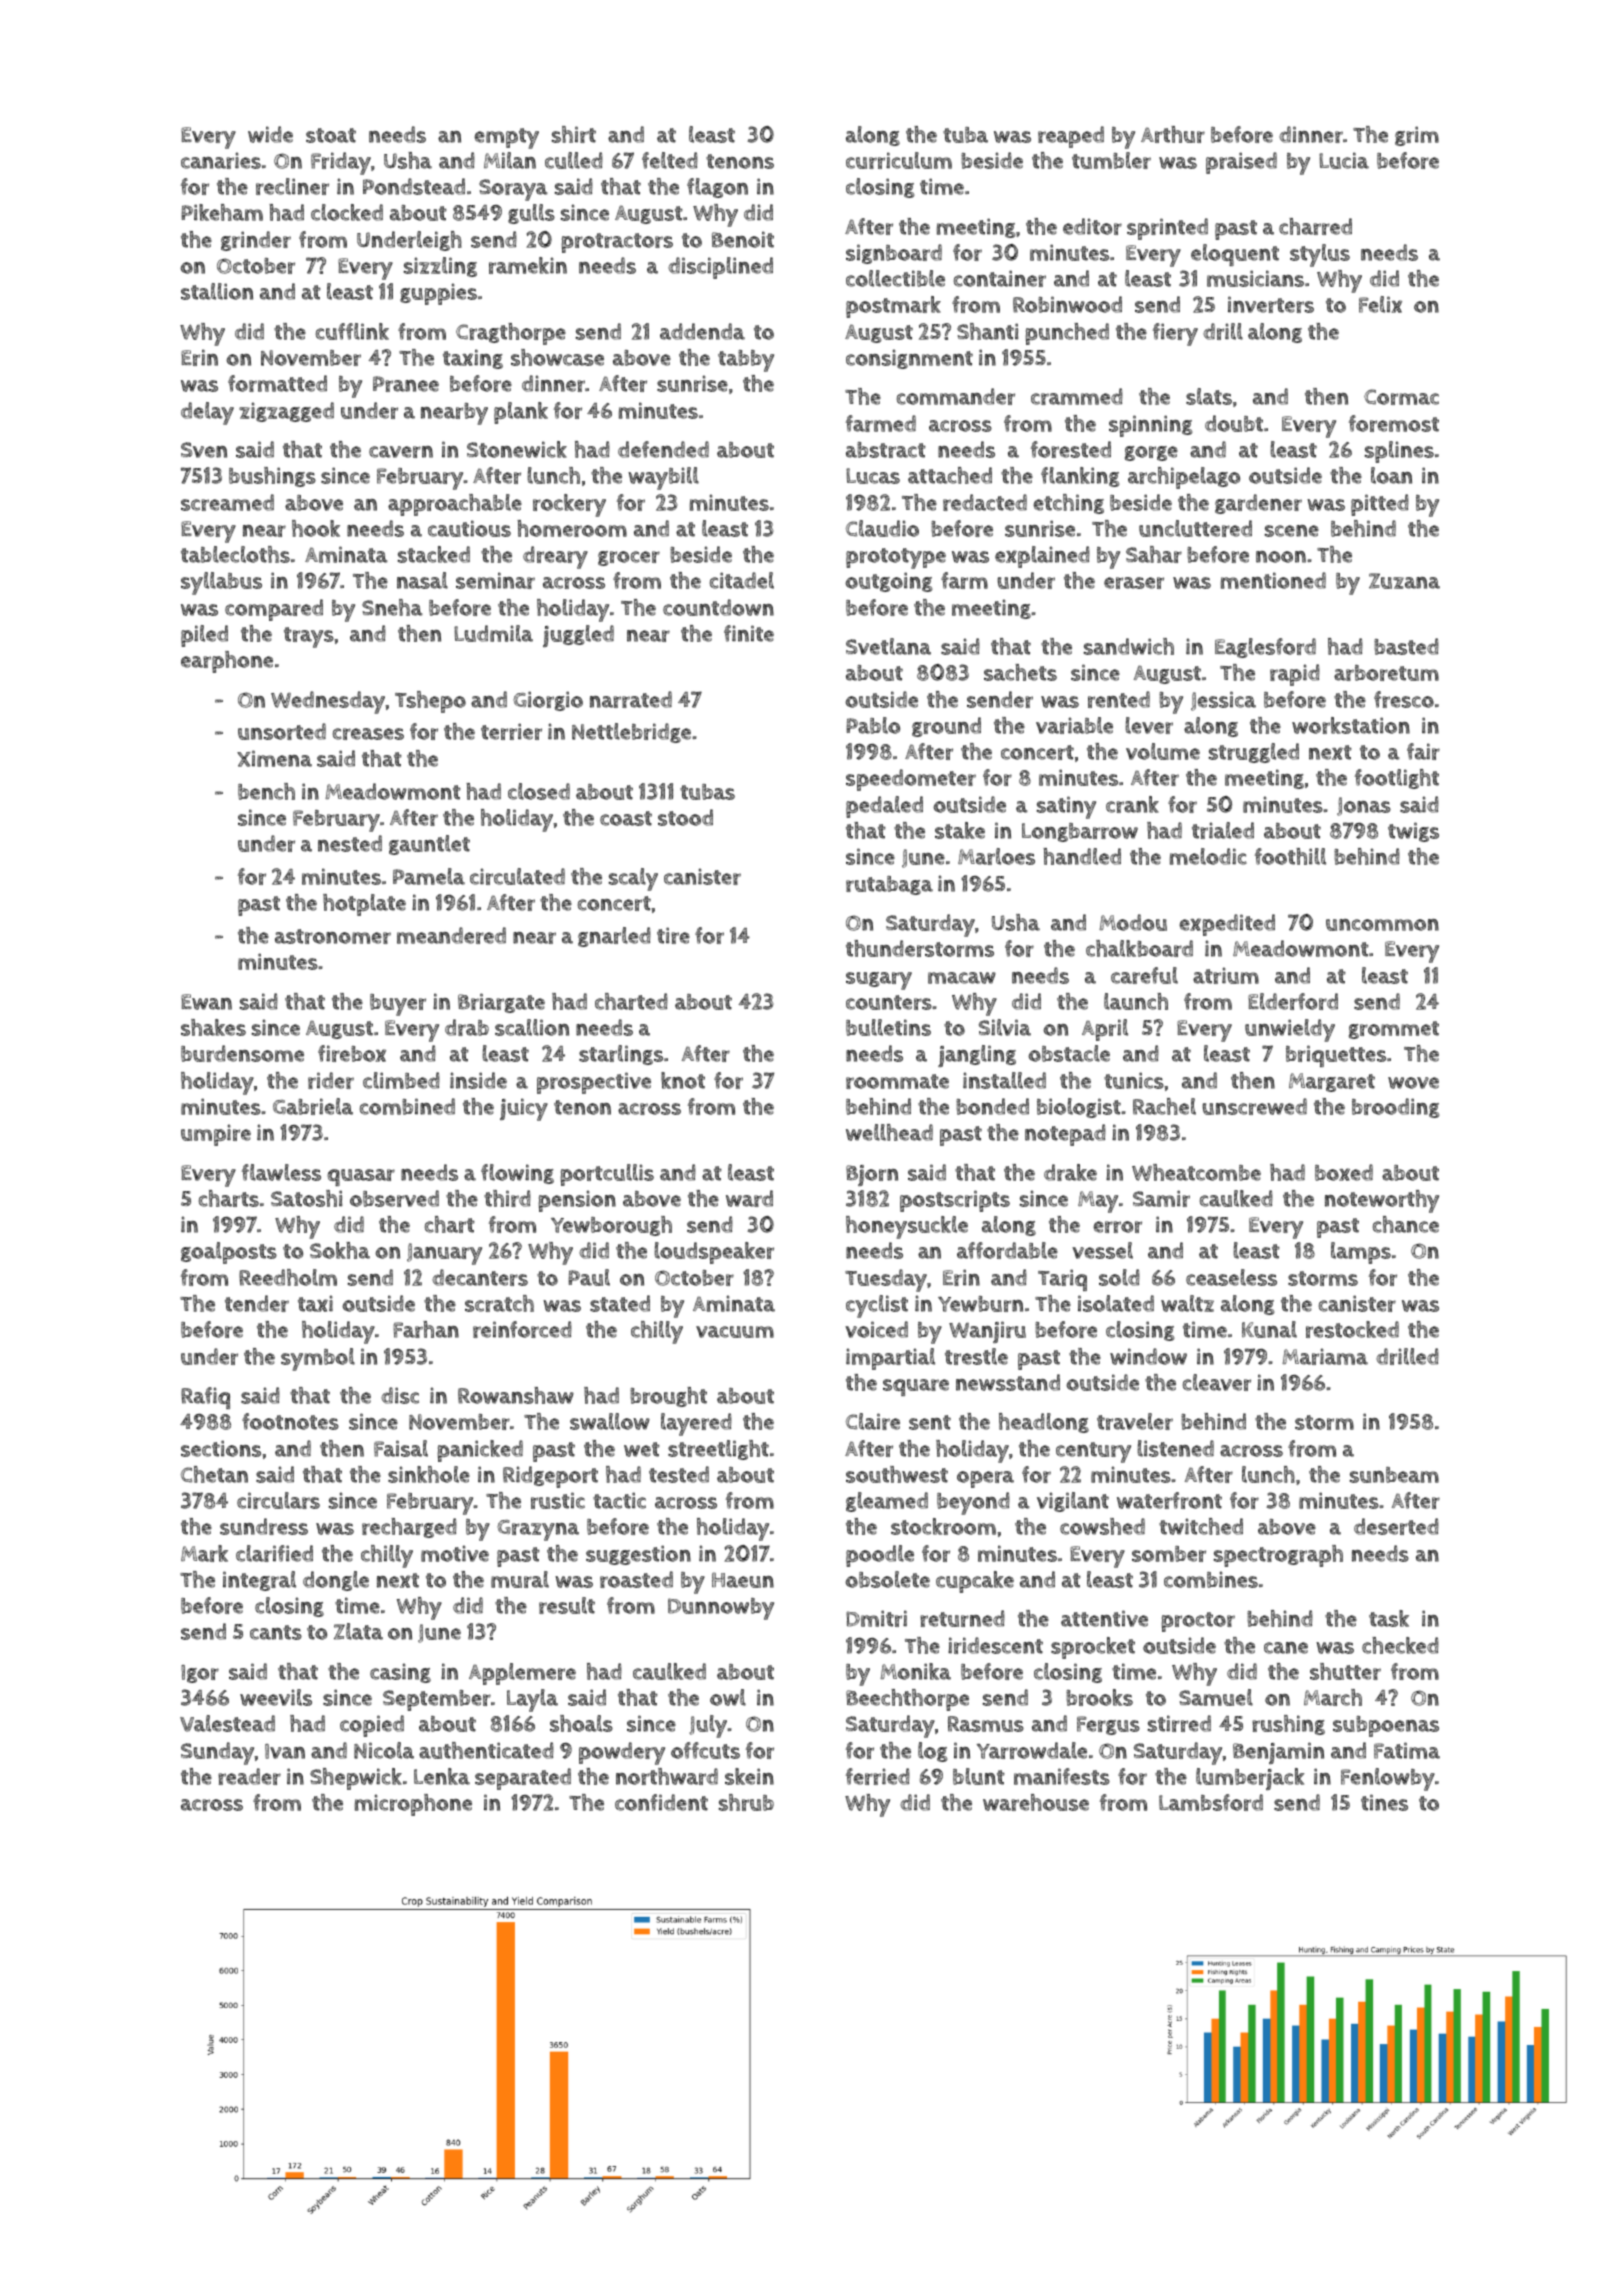 The width and height of the screenshot is (1620, 2292). Describe the element at coordinates (1133, 922) in the screenshot. I see `Modou` at that location.
